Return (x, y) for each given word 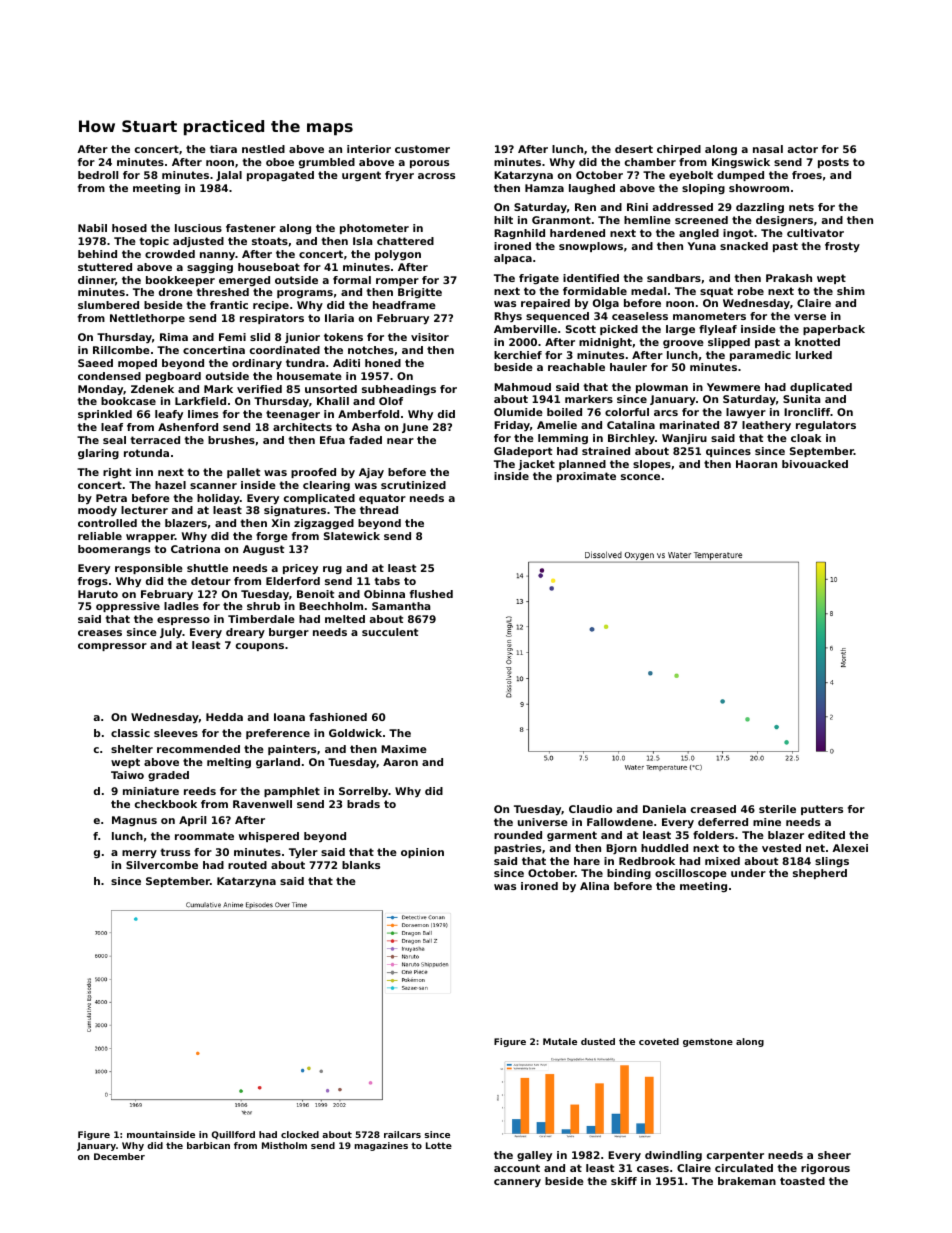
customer (422, 149)
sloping (703, 189)
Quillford (233, 1135)
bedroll (98, 175)
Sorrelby (364, 792)
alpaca (513, 259)
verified (259, 389)
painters (292, 750)
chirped (679, 150)
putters (822, 810)
